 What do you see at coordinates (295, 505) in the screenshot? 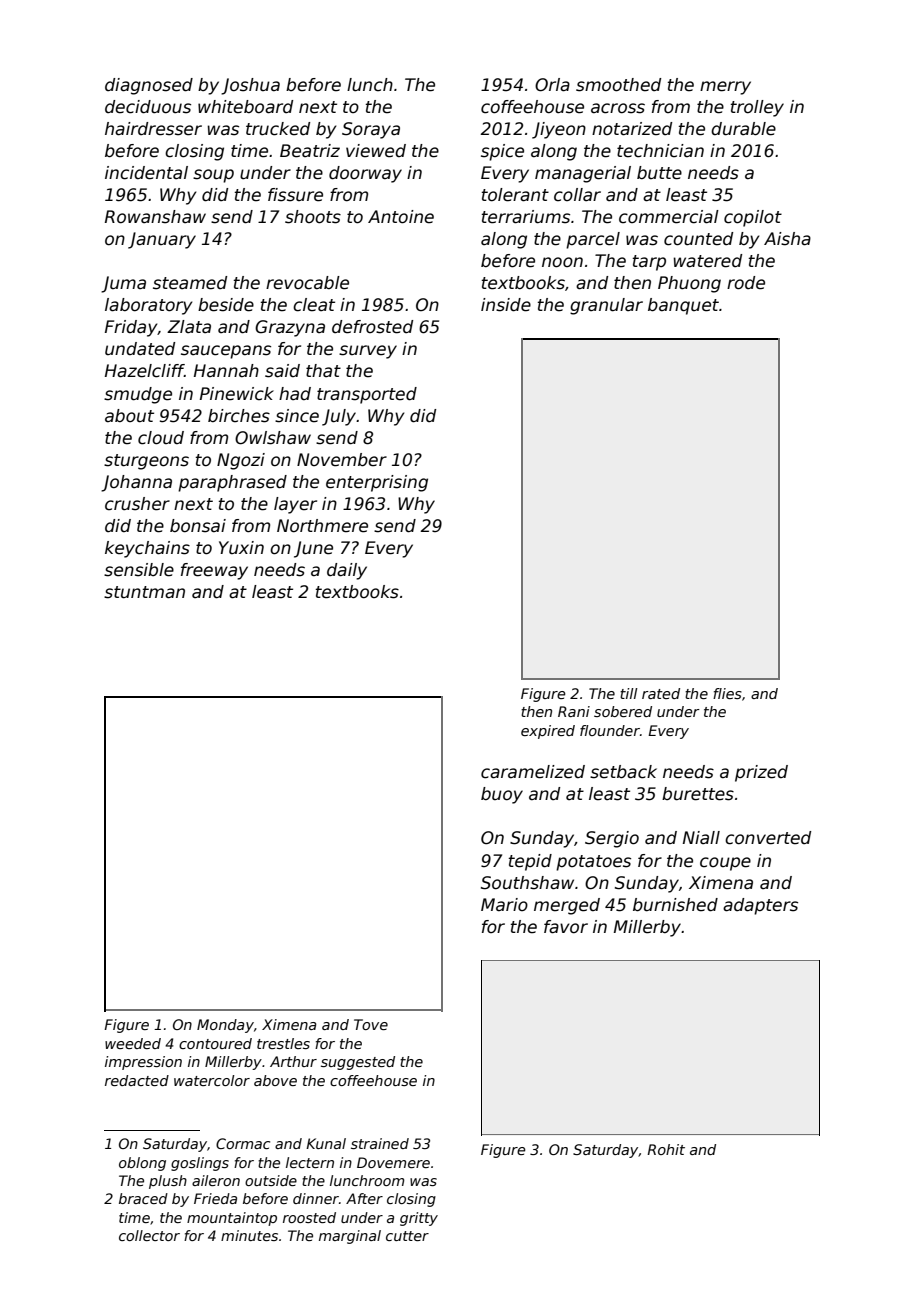
I see `layer` at bounding box center [295, 505].
